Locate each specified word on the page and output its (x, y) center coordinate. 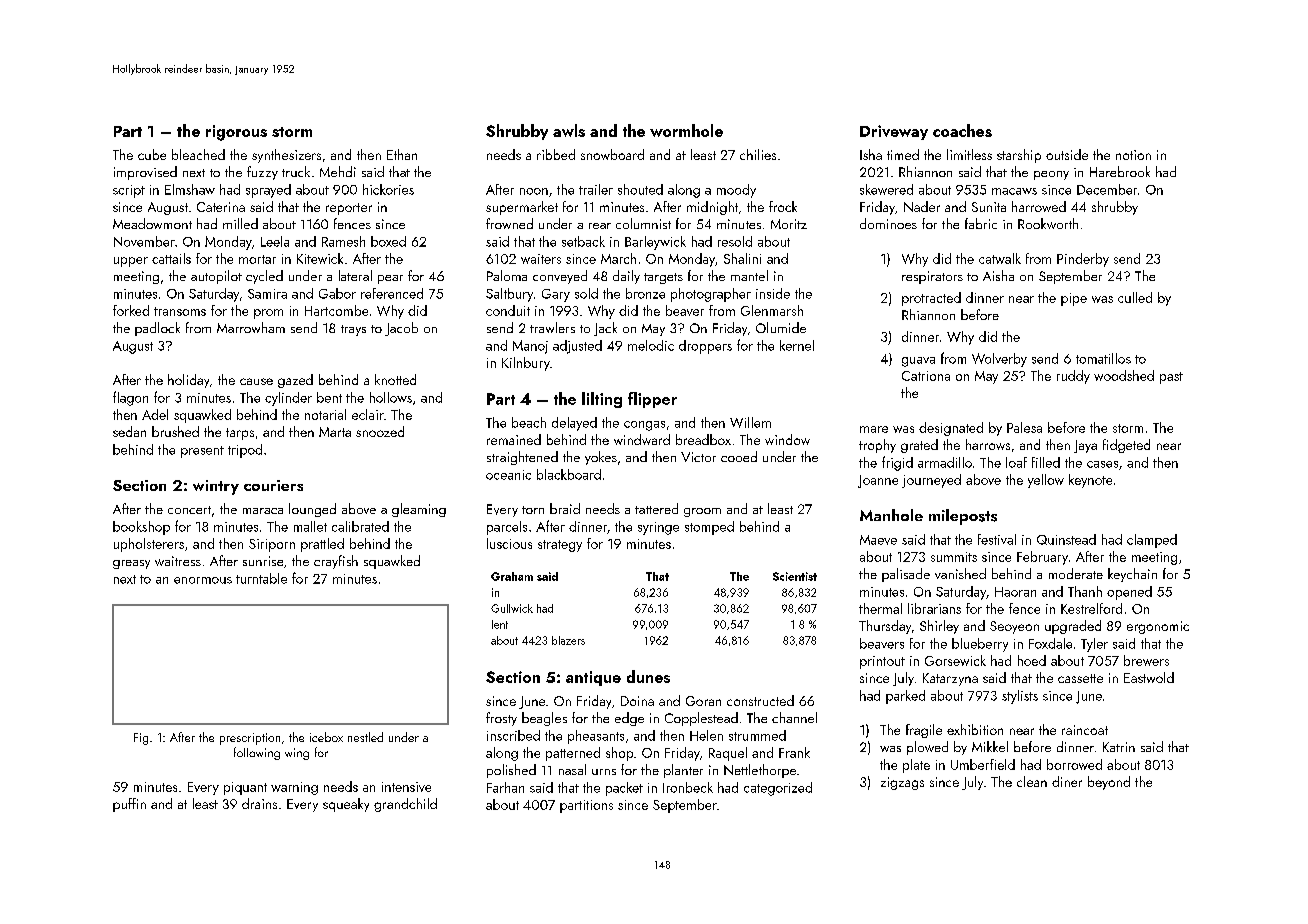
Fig (141, 739)
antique (593, 678)
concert (189, 510)
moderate (1076, 573)
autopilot (216, 277)
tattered (656, 508)
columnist (643, 223)
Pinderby (1083, 260)
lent (500, 624)
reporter (349, 209)
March (618, 258)
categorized (778, 789)
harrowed (1039, 206)
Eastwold (1149, 677)
